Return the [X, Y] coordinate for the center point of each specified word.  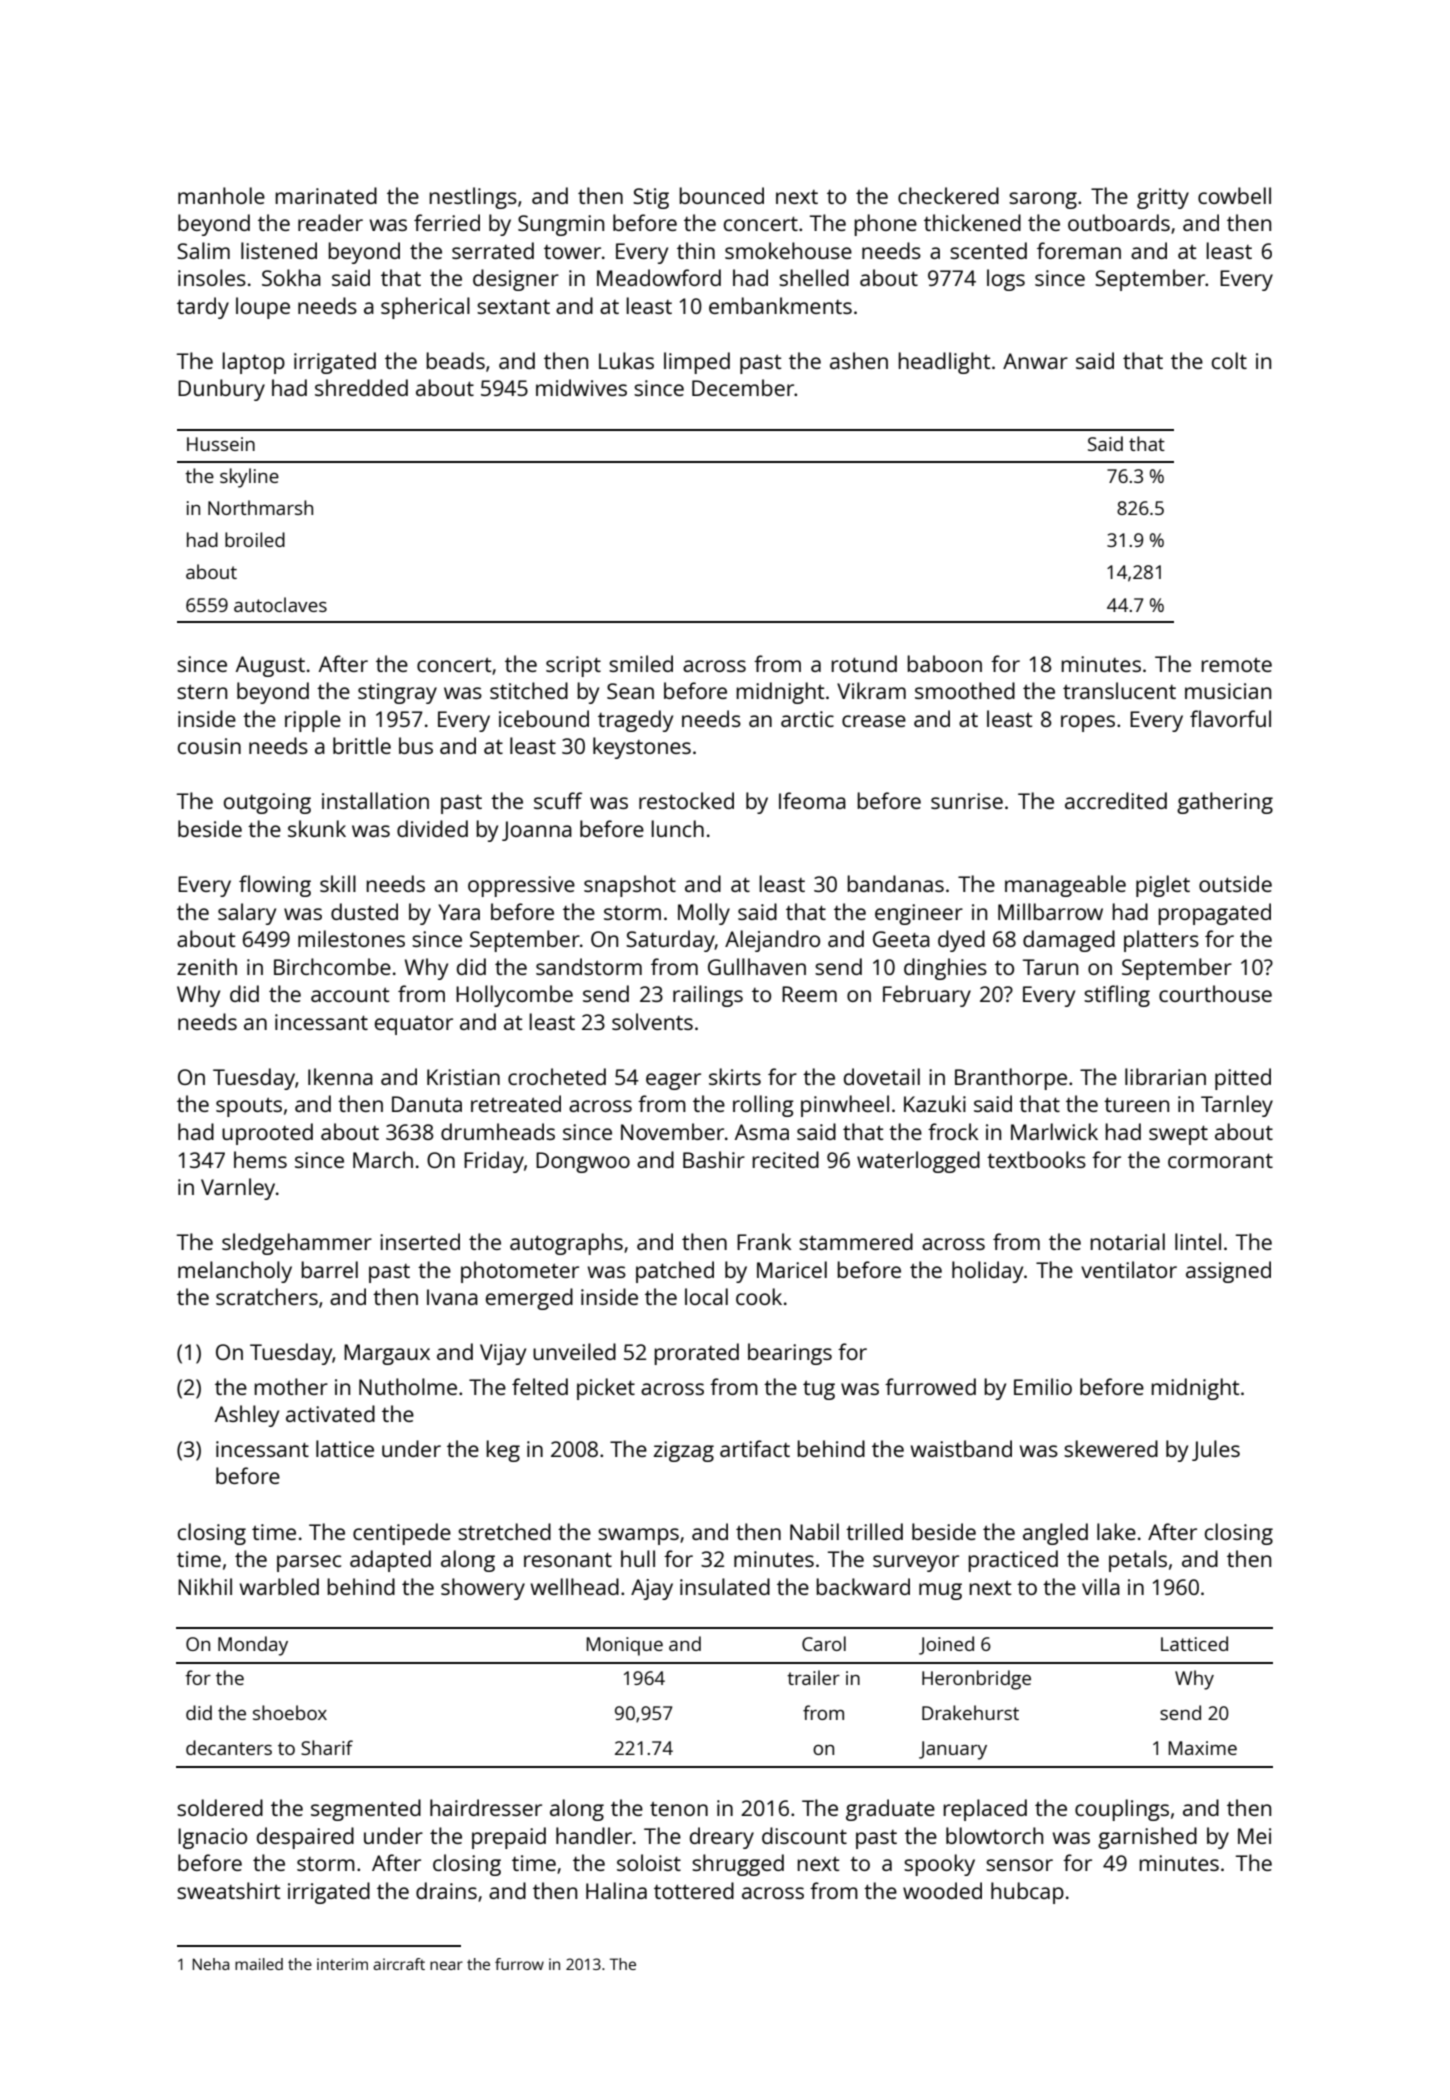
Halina [616, 1890]
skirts [735, 1076]
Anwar [1035, 361]
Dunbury [221, 390]
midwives [581, 387]
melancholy [235, 1272]
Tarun [1050, 967]
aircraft [399, 1964]
